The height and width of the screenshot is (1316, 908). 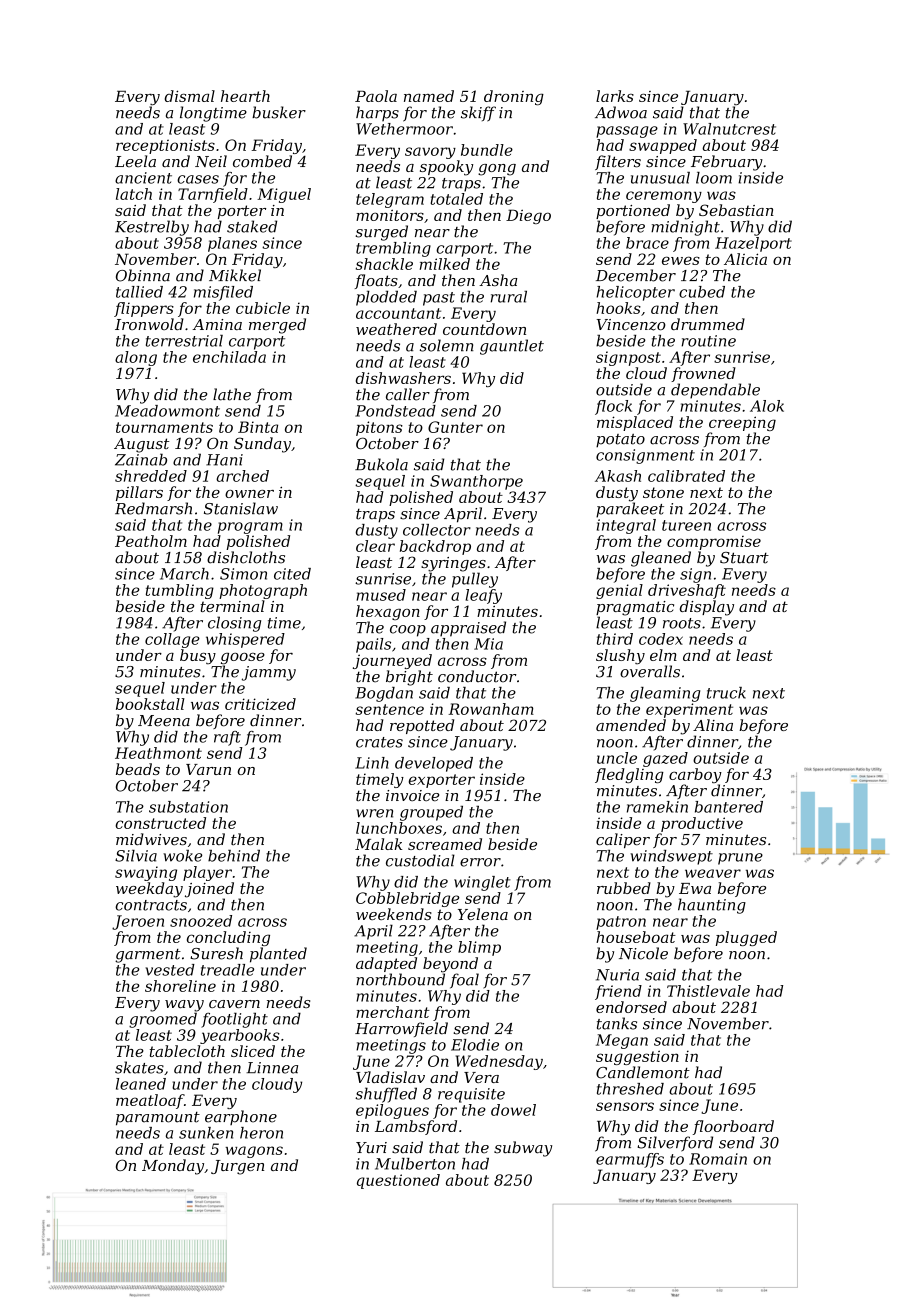 I want to click on Walnutcrest, so click(x=729, y=129).
